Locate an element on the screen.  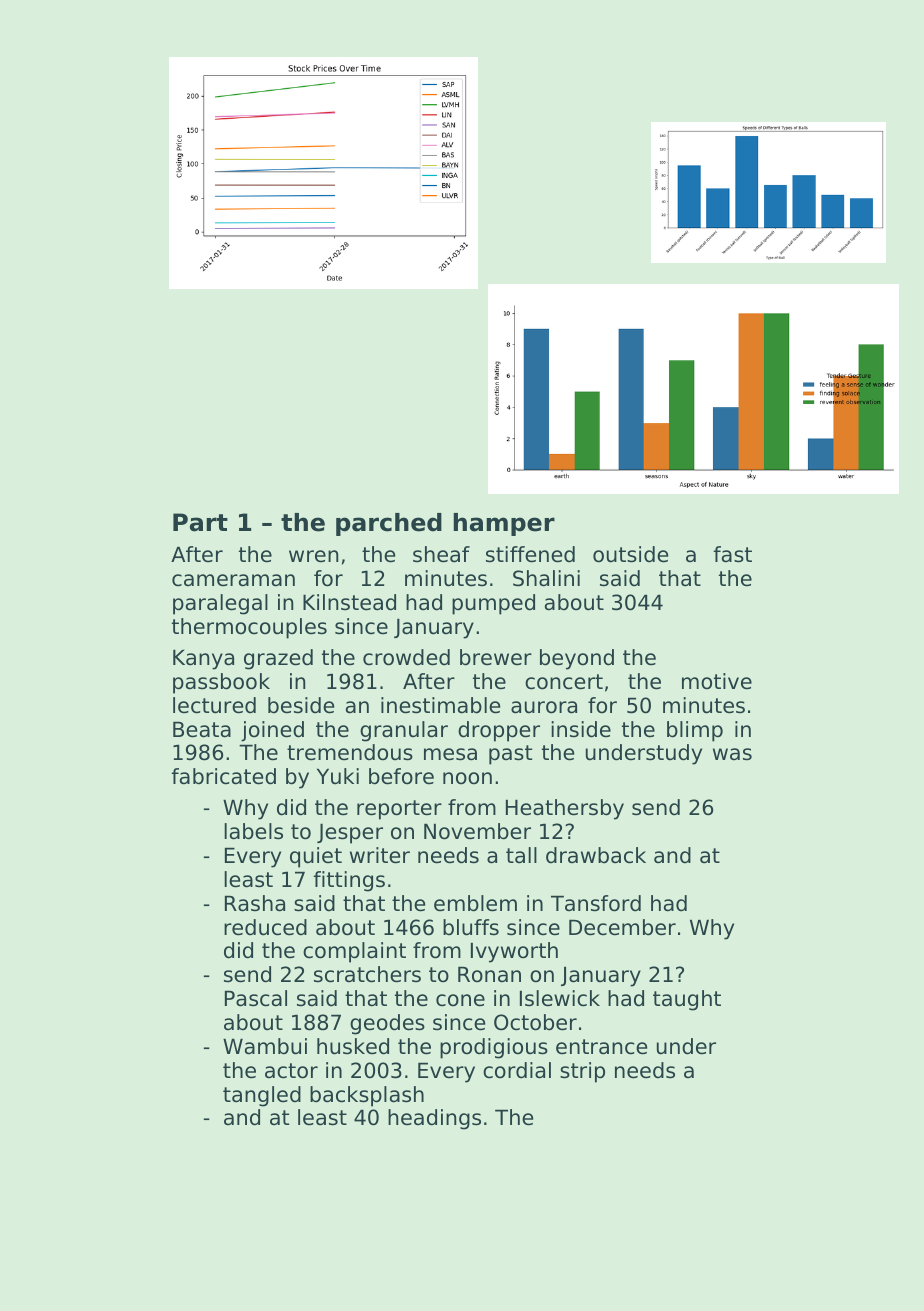
bluffs is located at coordinates (471, 927).
